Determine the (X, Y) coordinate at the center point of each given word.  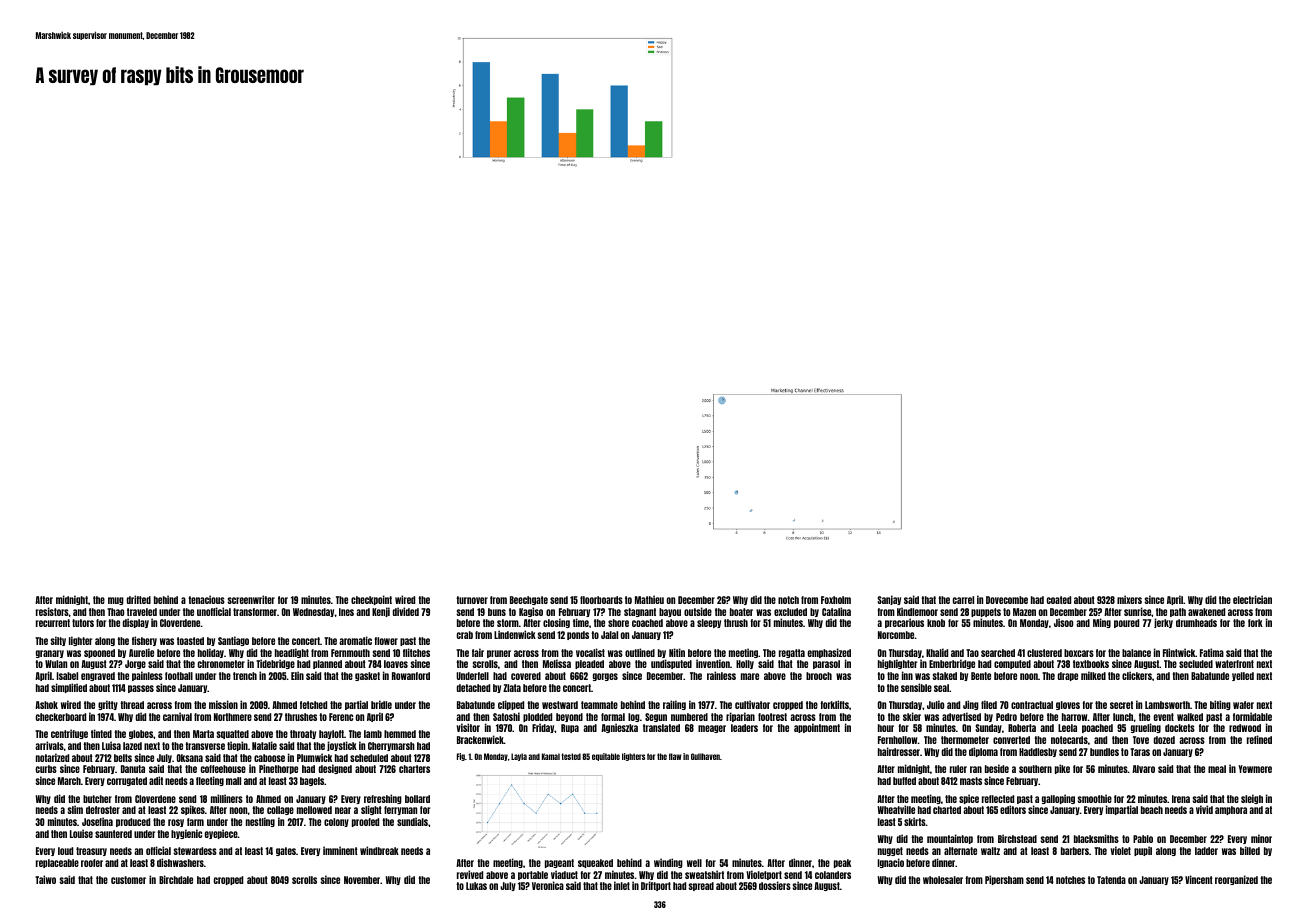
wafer (1243, 705)
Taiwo (45, 879)
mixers (1129, 599)
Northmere (233, 717)
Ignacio (891, 863)
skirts (915, 821)
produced (133, 822)
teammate (599, 705)
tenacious (206, 599)
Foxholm (836, 600)
